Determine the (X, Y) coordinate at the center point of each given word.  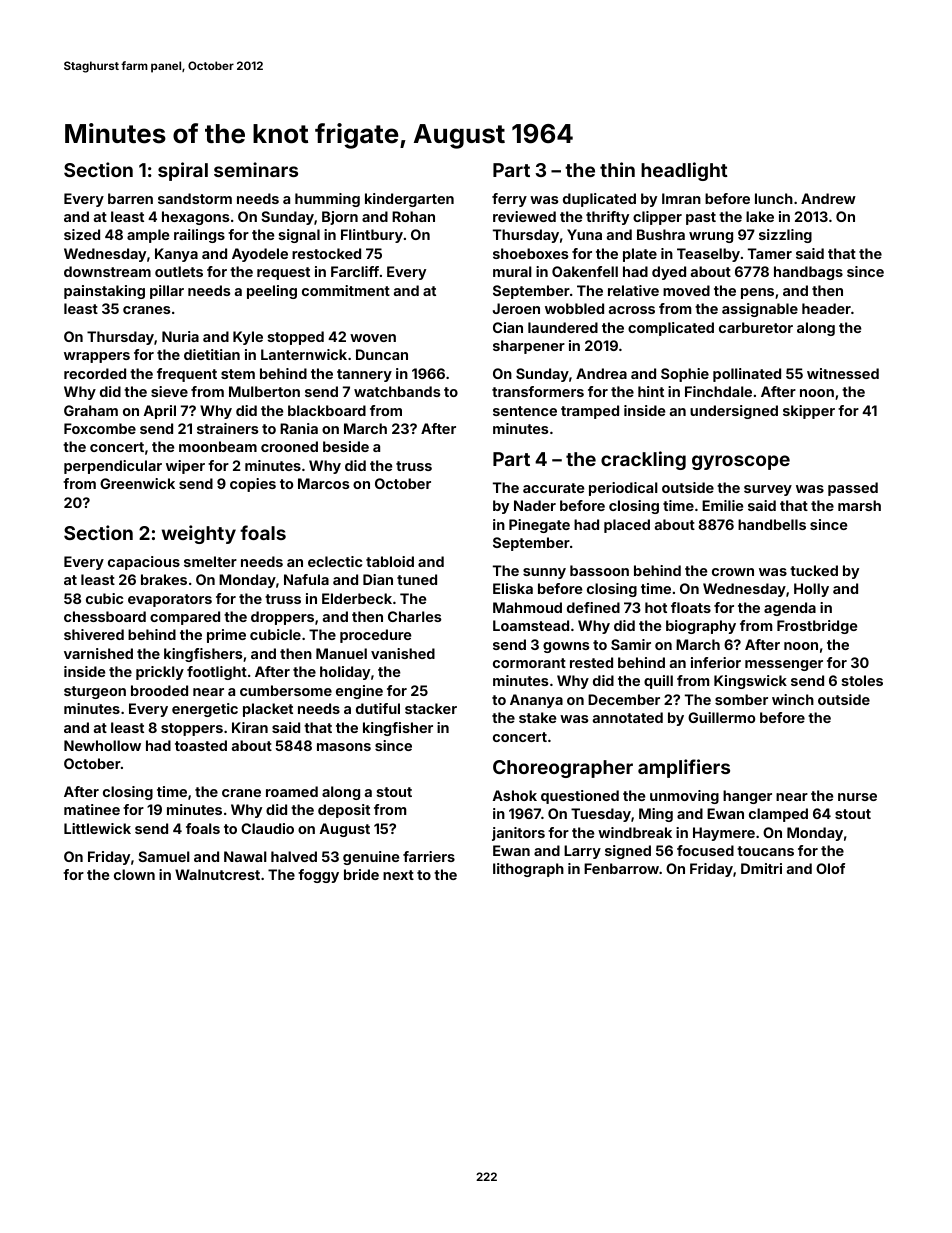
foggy (318, 876)
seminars (256, 169)
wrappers (97, 357)
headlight (684, 171)
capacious (144, 563)
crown (733, 572)
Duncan (382, 354)
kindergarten (409, 200)
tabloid (390, 561)
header (826, 308)
